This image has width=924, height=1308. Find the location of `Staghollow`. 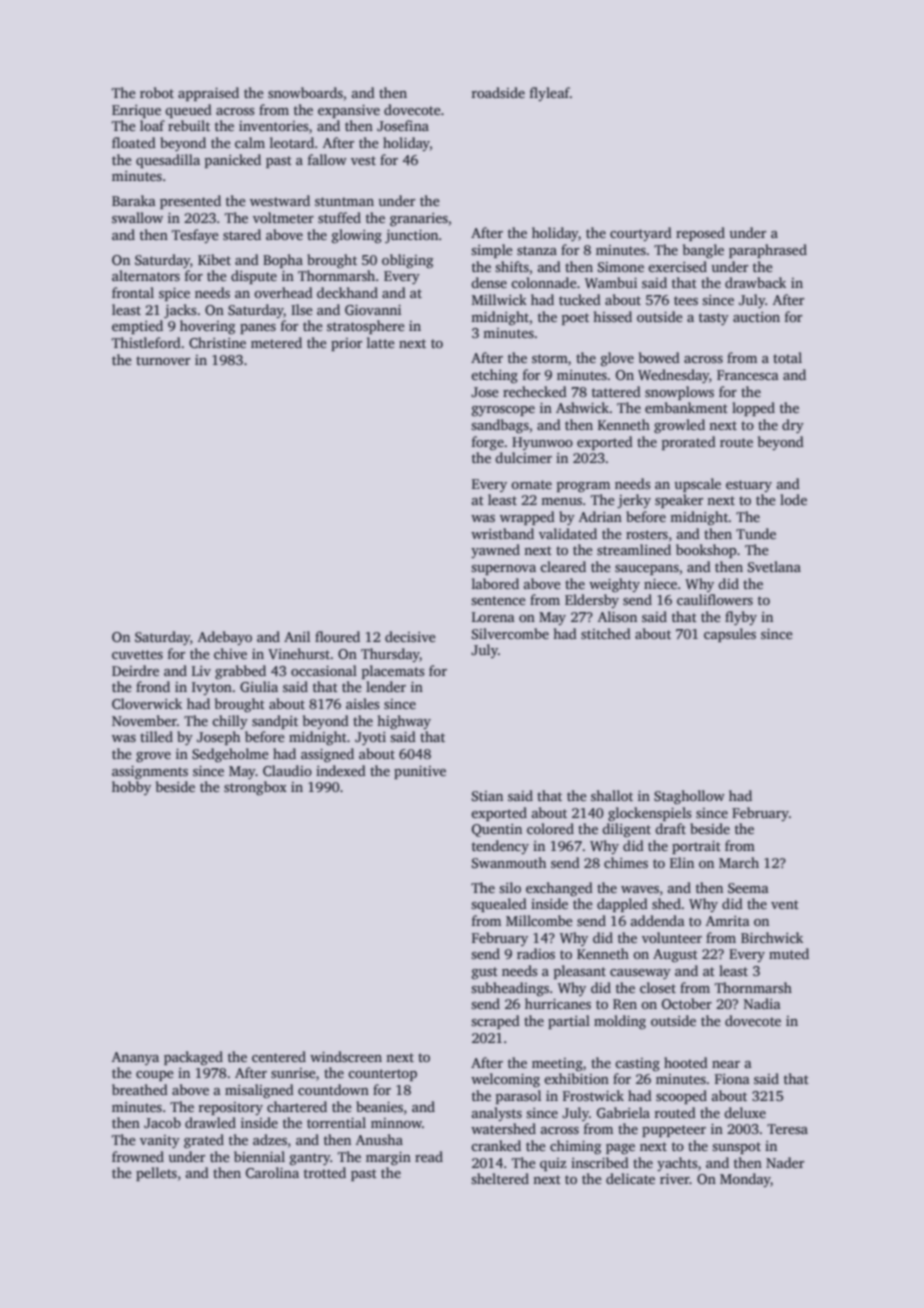

Staghollow is located at coordinates (689, 797).
